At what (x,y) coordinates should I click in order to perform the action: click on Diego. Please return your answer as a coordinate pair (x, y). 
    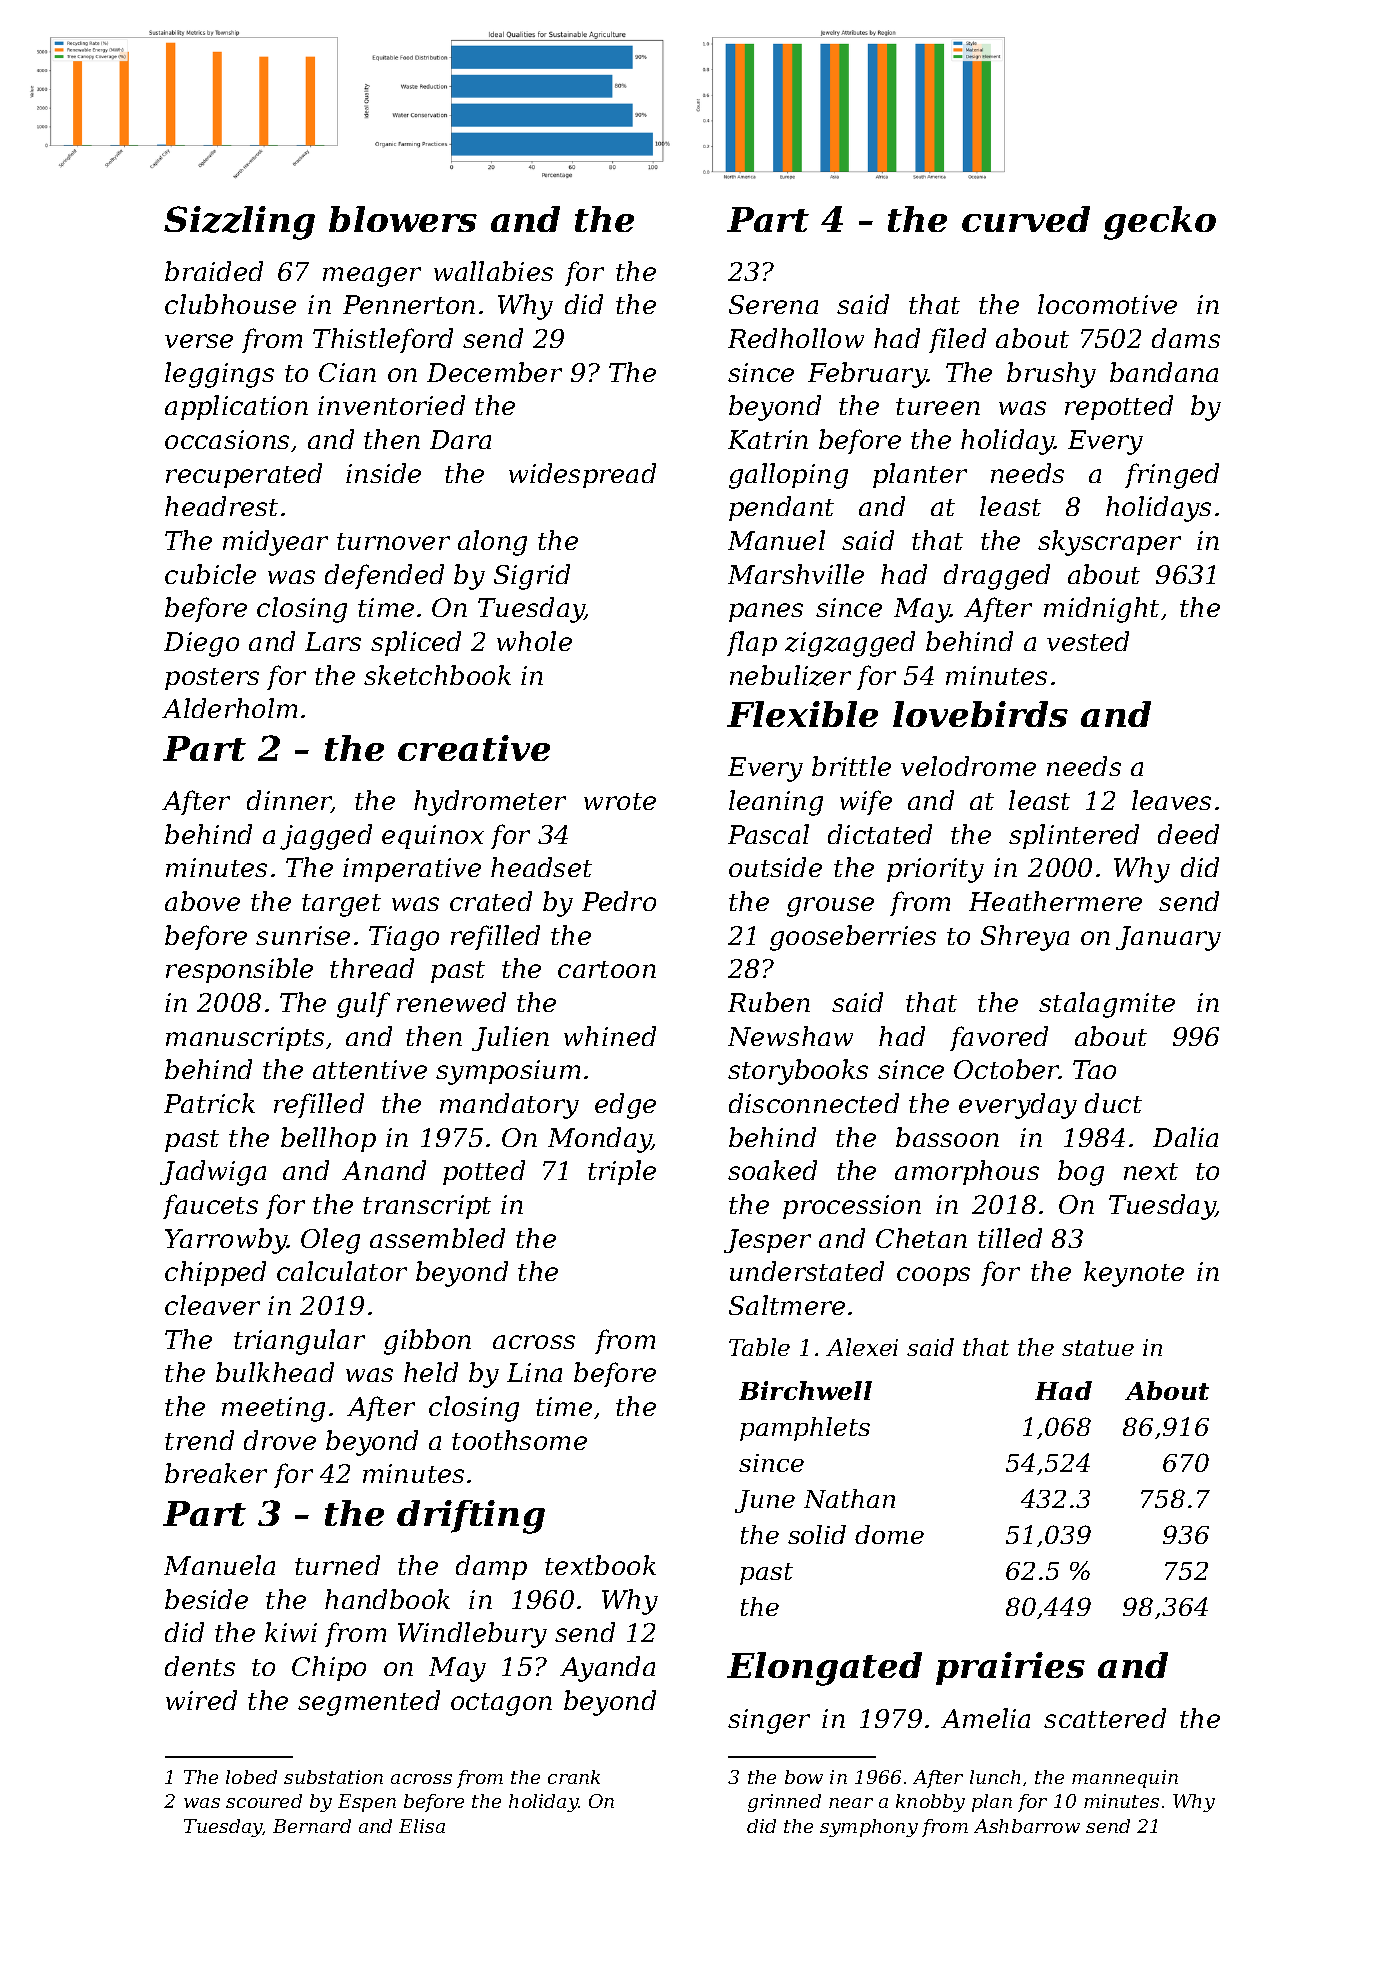
    Looking at the image, I should click on (201, 644).
